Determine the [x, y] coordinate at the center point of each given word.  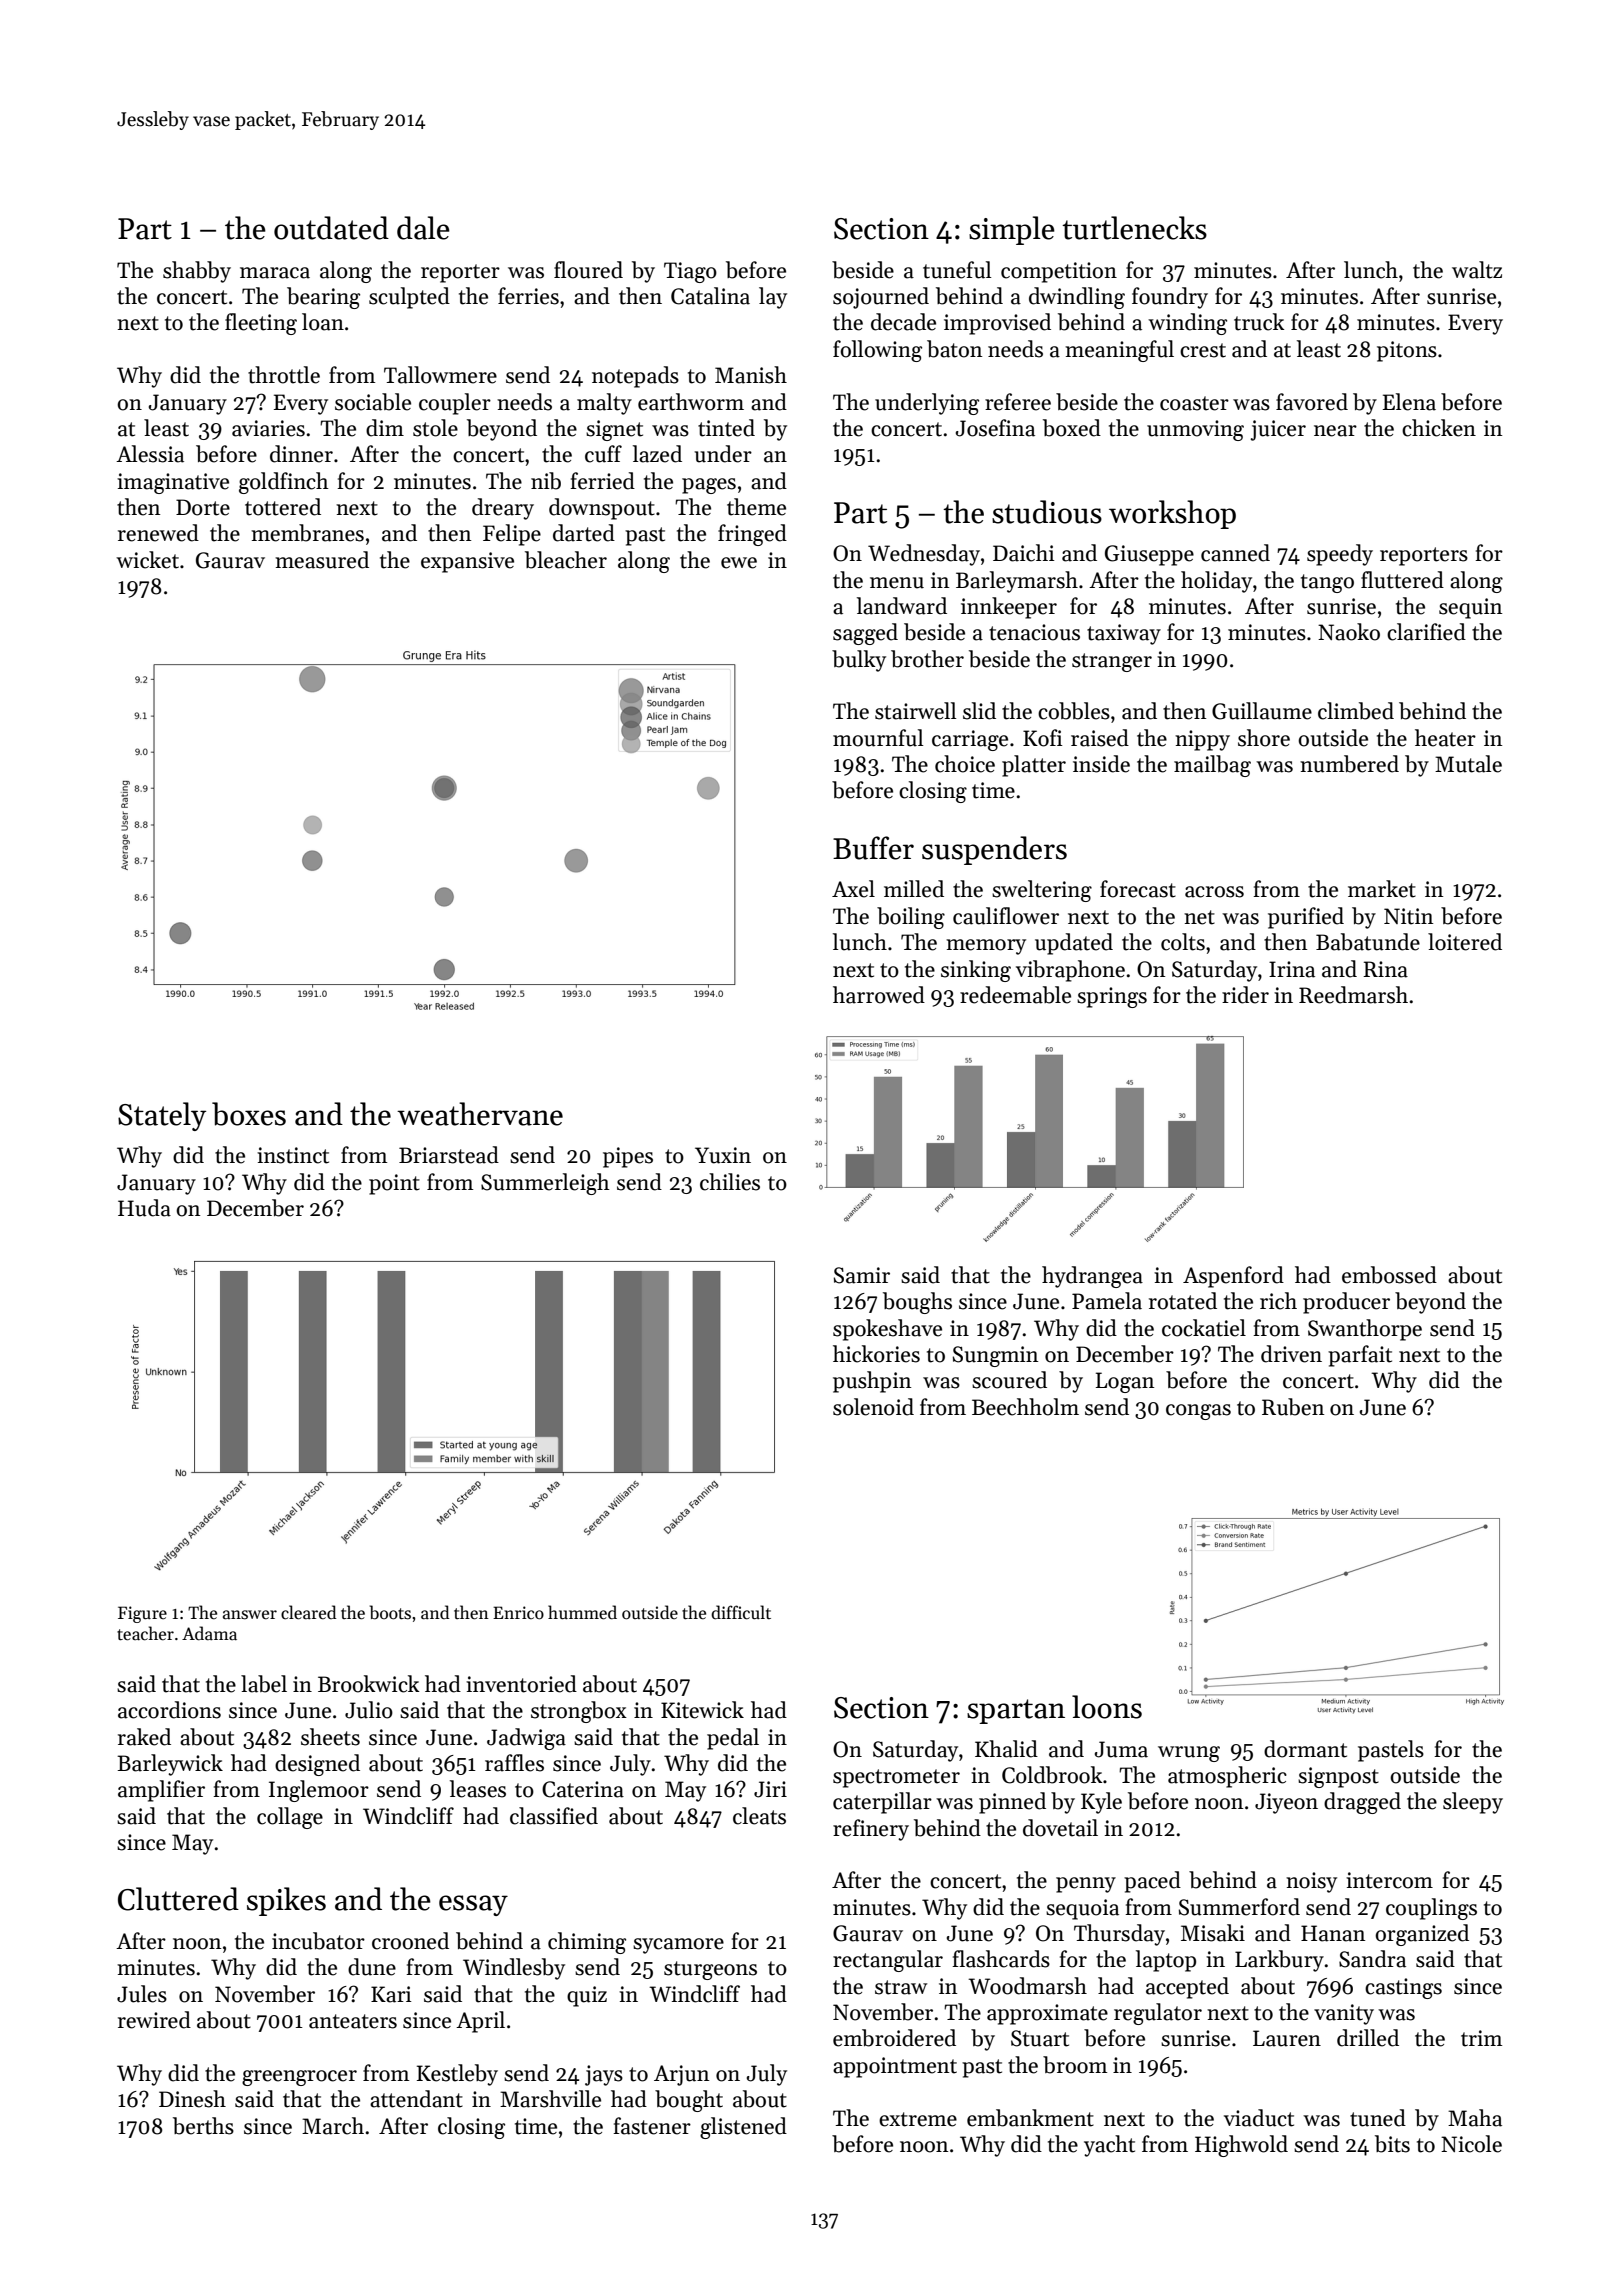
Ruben [1293, 1407]
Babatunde [1368, 942]
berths [203, 2126]
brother [927, 659]
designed [317, 1765]
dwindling [1077, 298]
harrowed [879, 995]
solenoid [873, 1407]
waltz [1477, 270]
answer [250, 1615]
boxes [249, 1114]
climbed [1356, 711]
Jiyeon [1286, 1803]
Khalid [1006, 1749]
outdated [331, 228]
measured [322, 560]
